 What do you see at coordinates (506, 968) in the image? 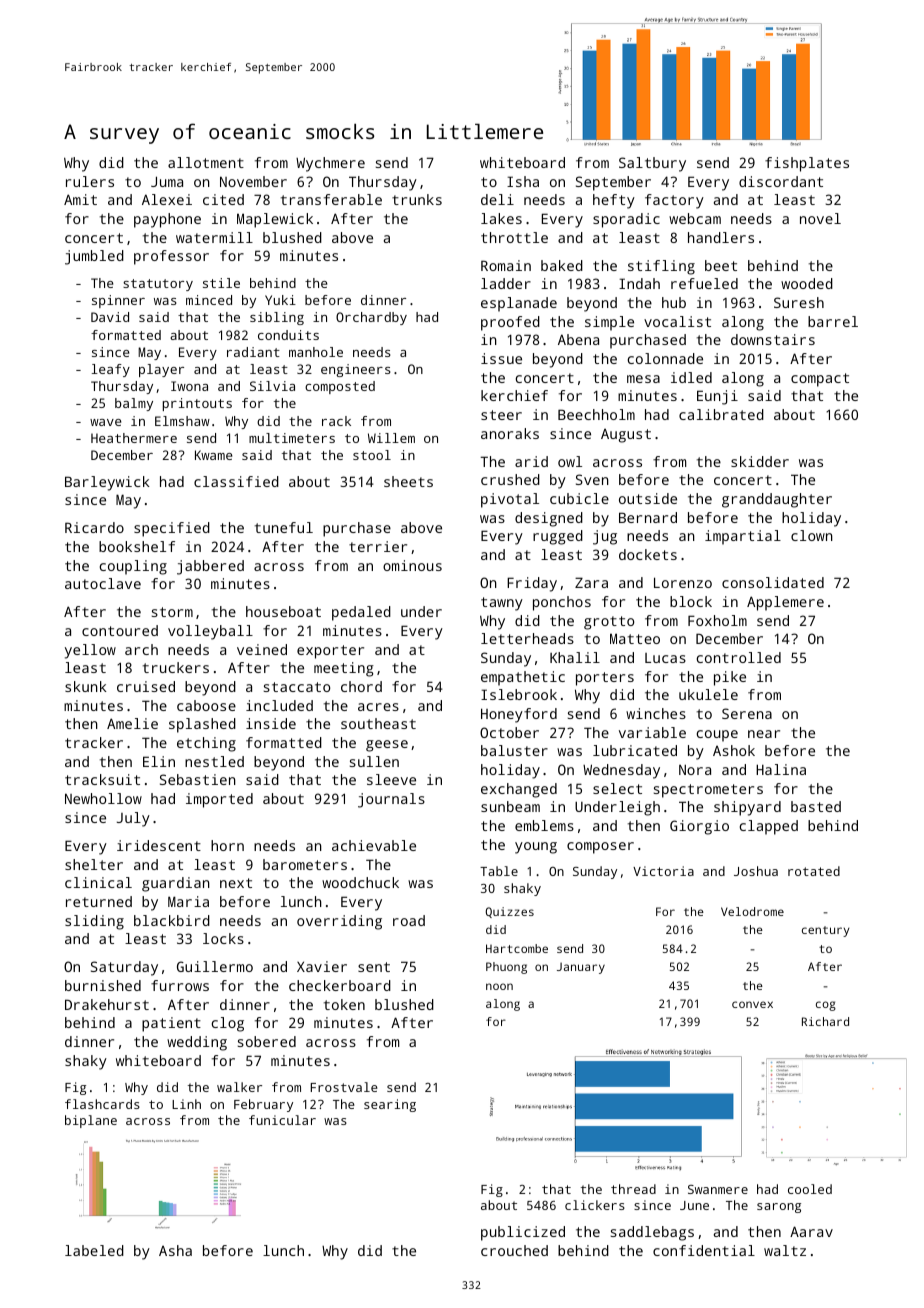
I see `Phuong` at bounding box center [506, 968].
